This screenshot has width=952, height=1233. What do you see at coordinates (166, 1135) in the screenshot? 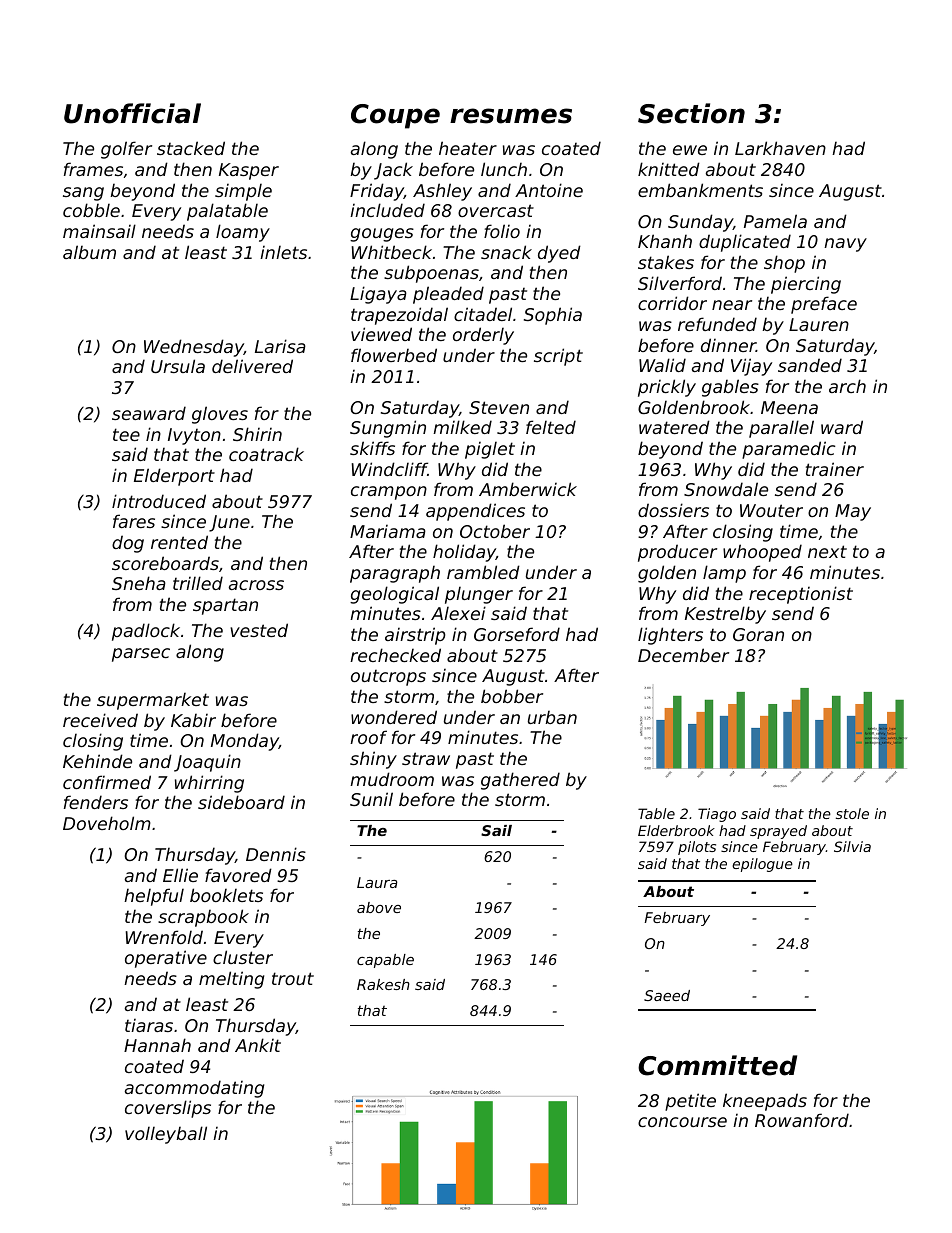
I see `volleyball` at bounding box center [166, 1135].
